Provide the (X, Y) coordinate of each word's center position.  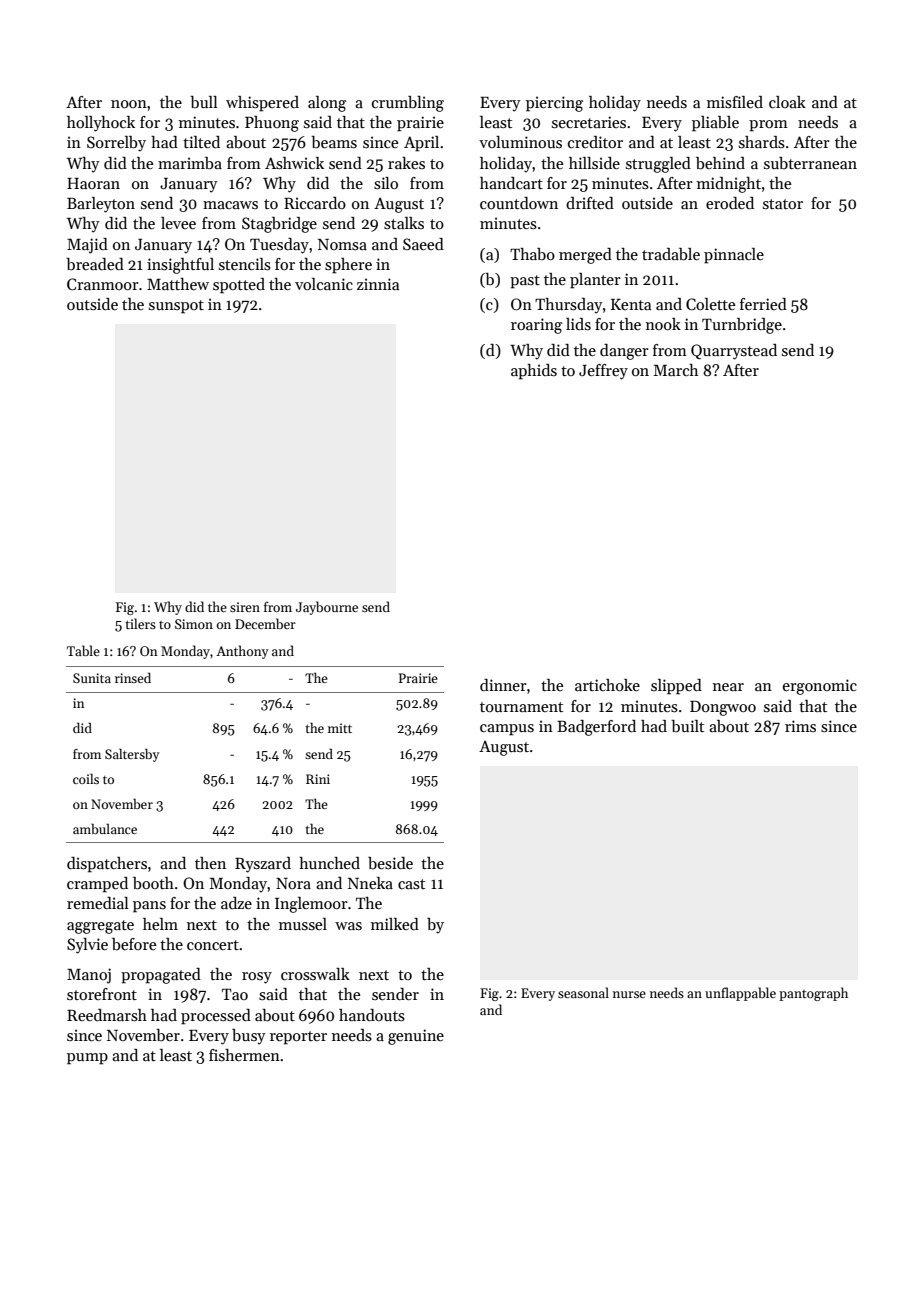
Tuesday (279, 246)
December (265, 623)
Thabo (532, 254)
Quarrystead (734, 352)
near (728, 687)
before (134, 944)
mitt (340, 728)
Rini (318, 779)
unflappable (740, 994)
